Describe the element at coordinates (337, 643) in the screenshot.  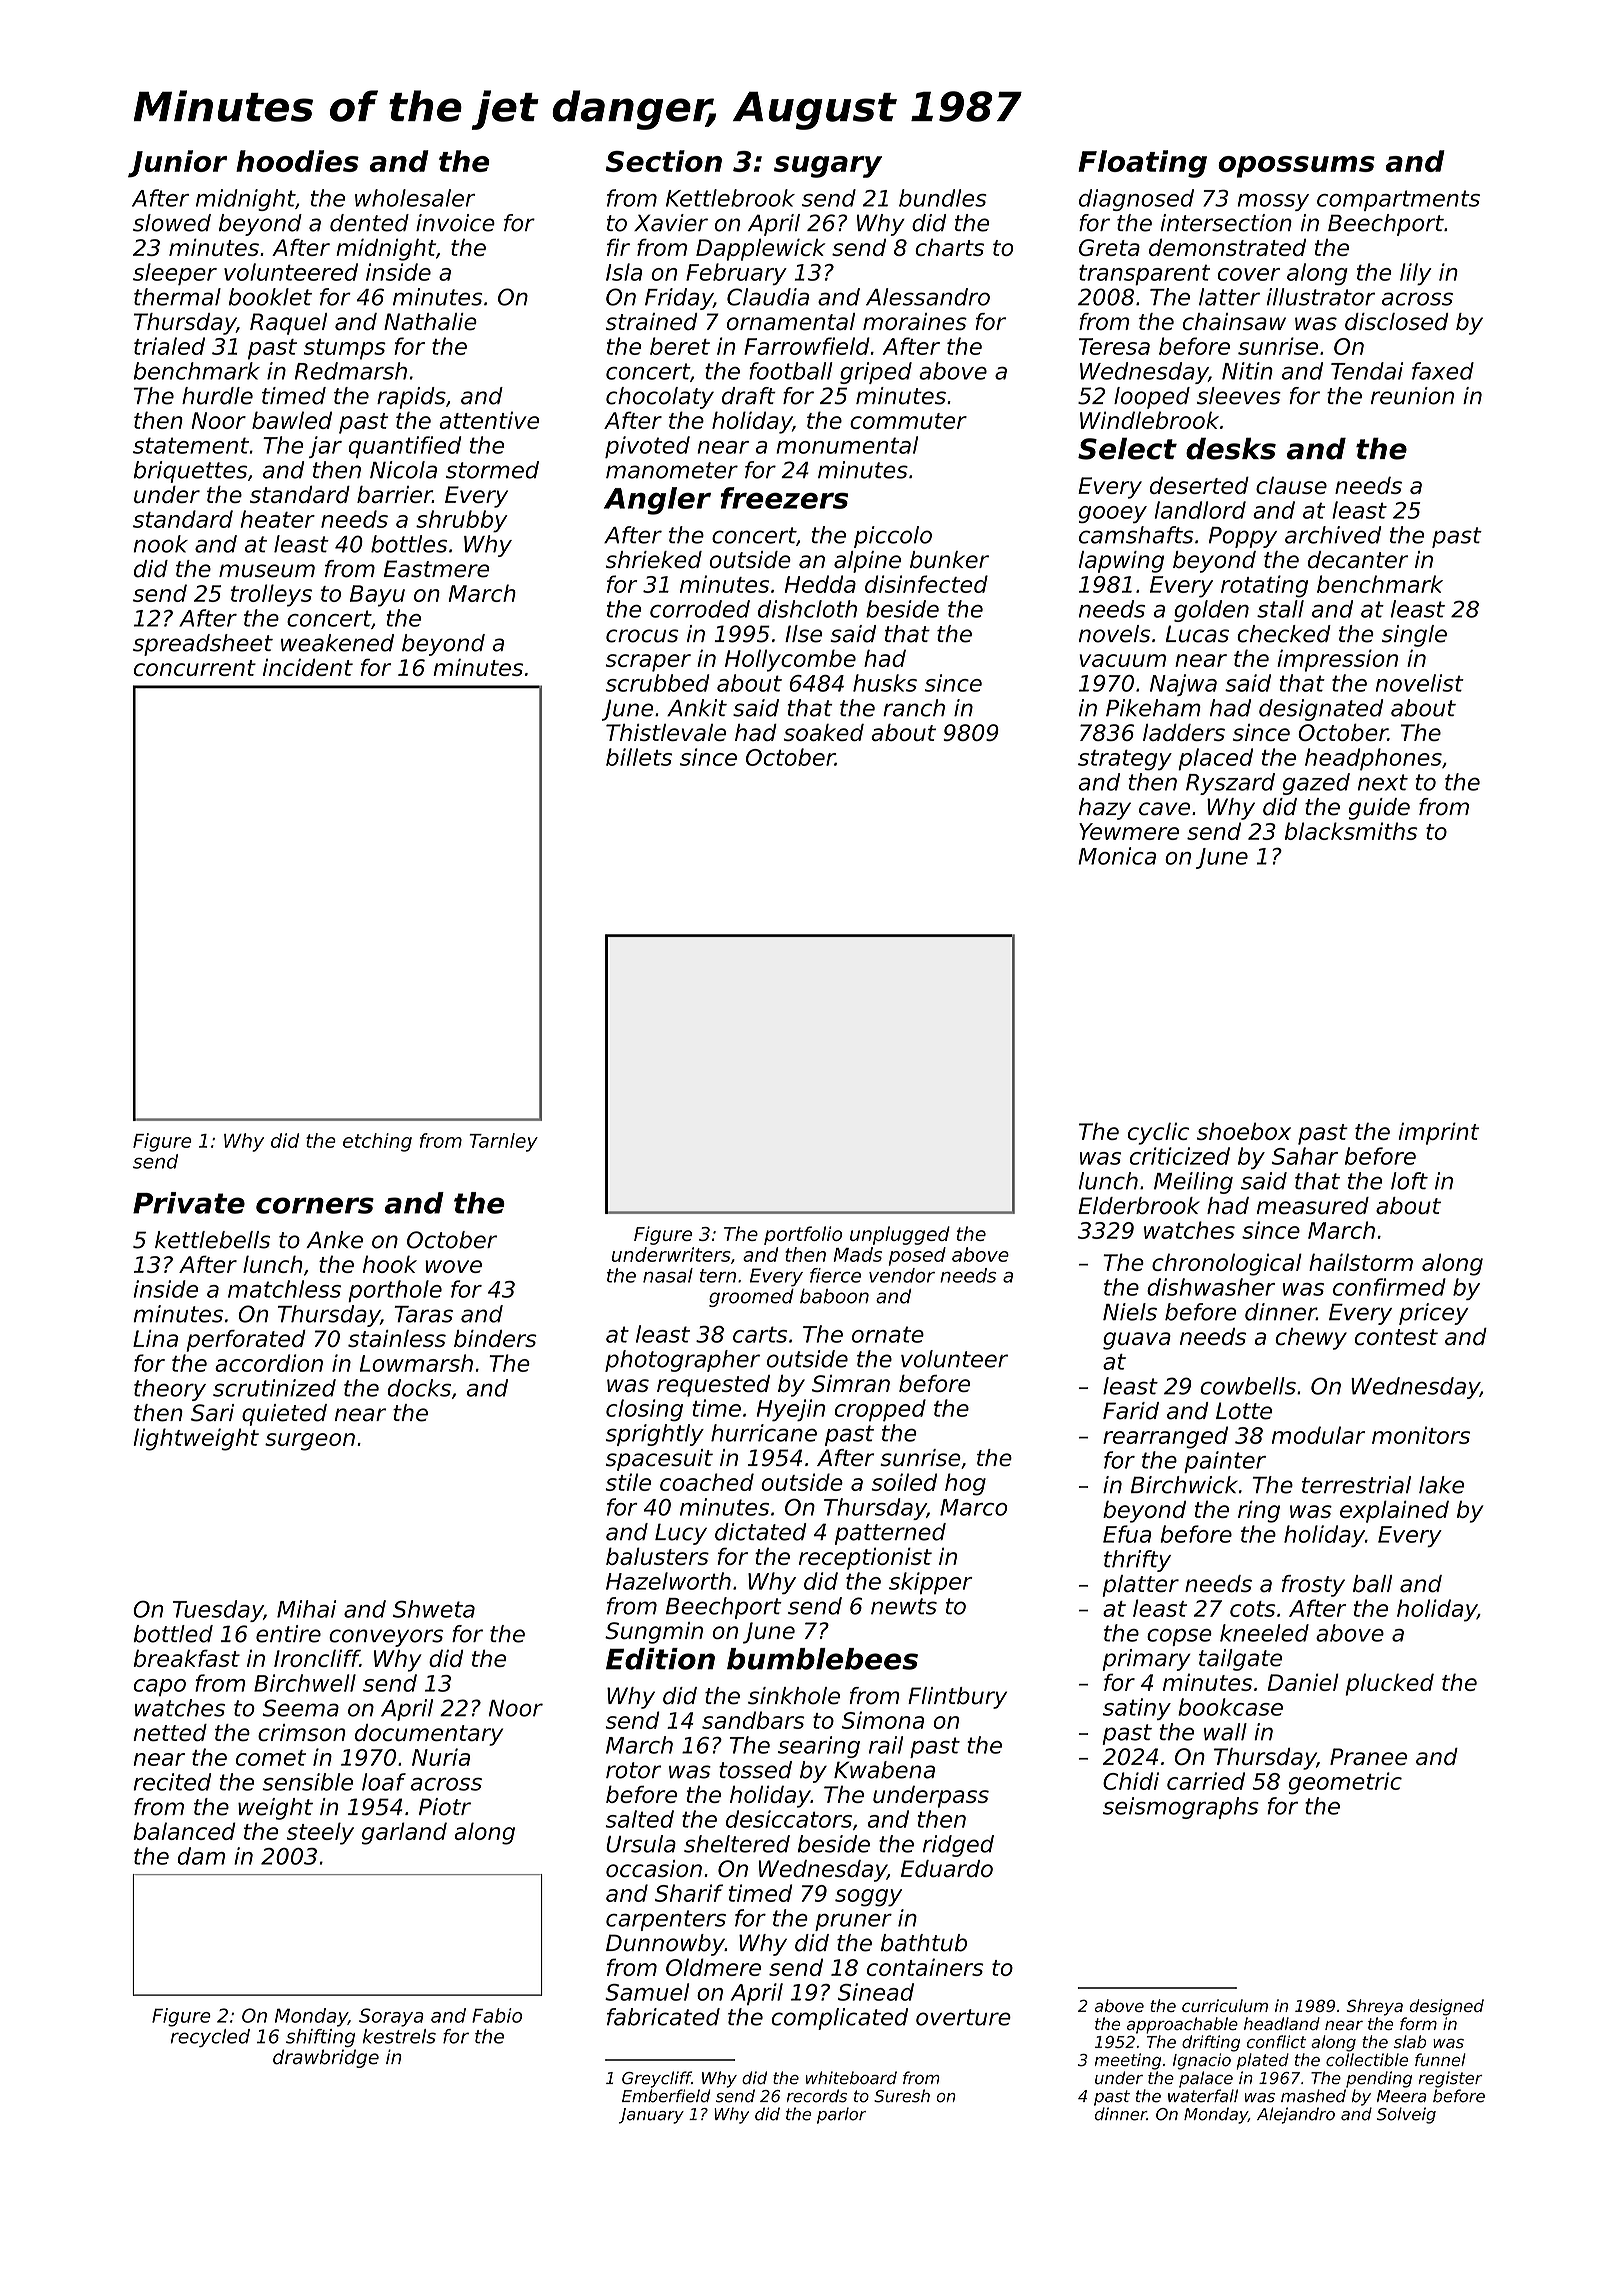
I see `weakened` at that location.
